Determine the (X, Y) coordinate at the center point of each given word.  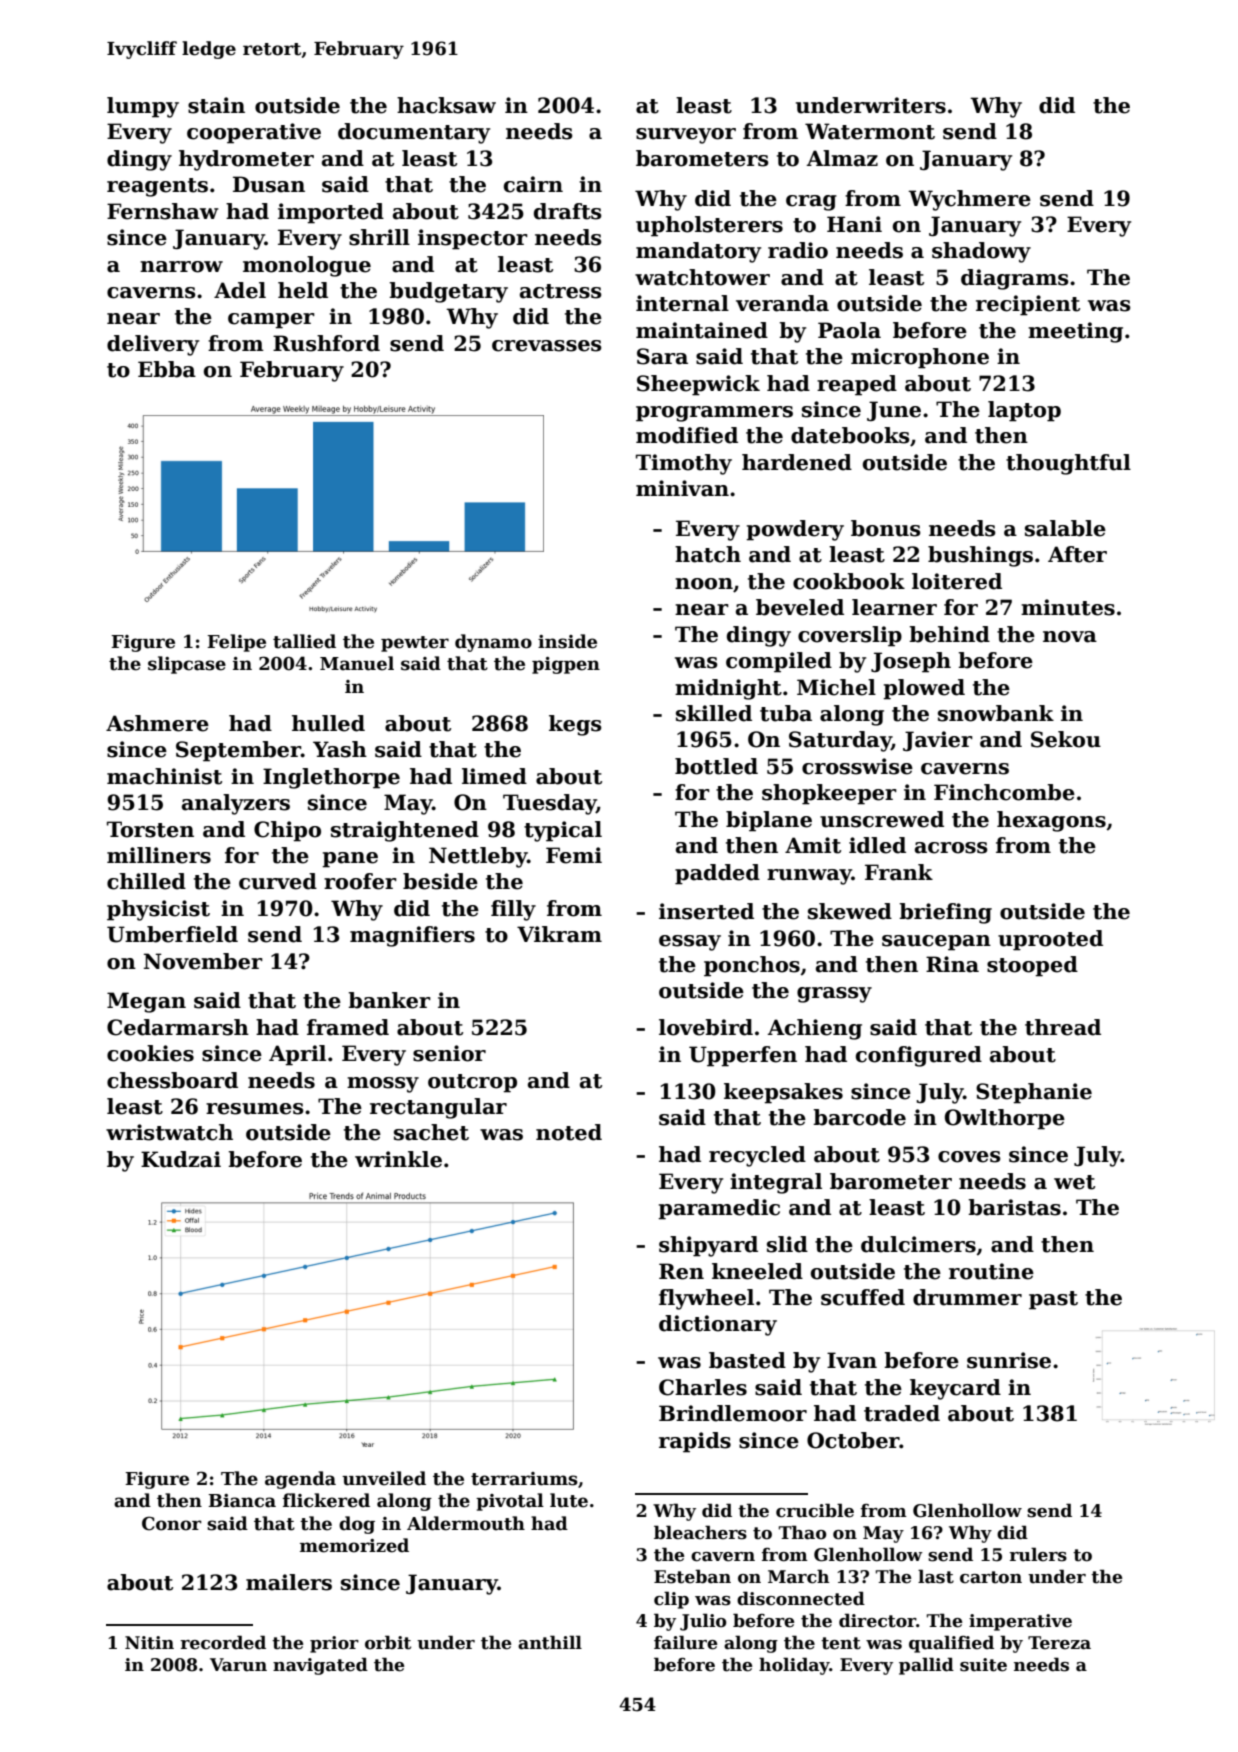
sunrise (1009, 1360)
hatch (708, 554)
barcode (859, 1117)
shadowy (981, 252)
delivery (153, 345)
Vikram (559, 934)
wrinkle (398, 1159)
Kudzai (181, 1159)
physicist (158, 910)
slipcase (187, 665)
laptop (1024, 411)
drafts (568, 211)
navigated (320, 1666)
